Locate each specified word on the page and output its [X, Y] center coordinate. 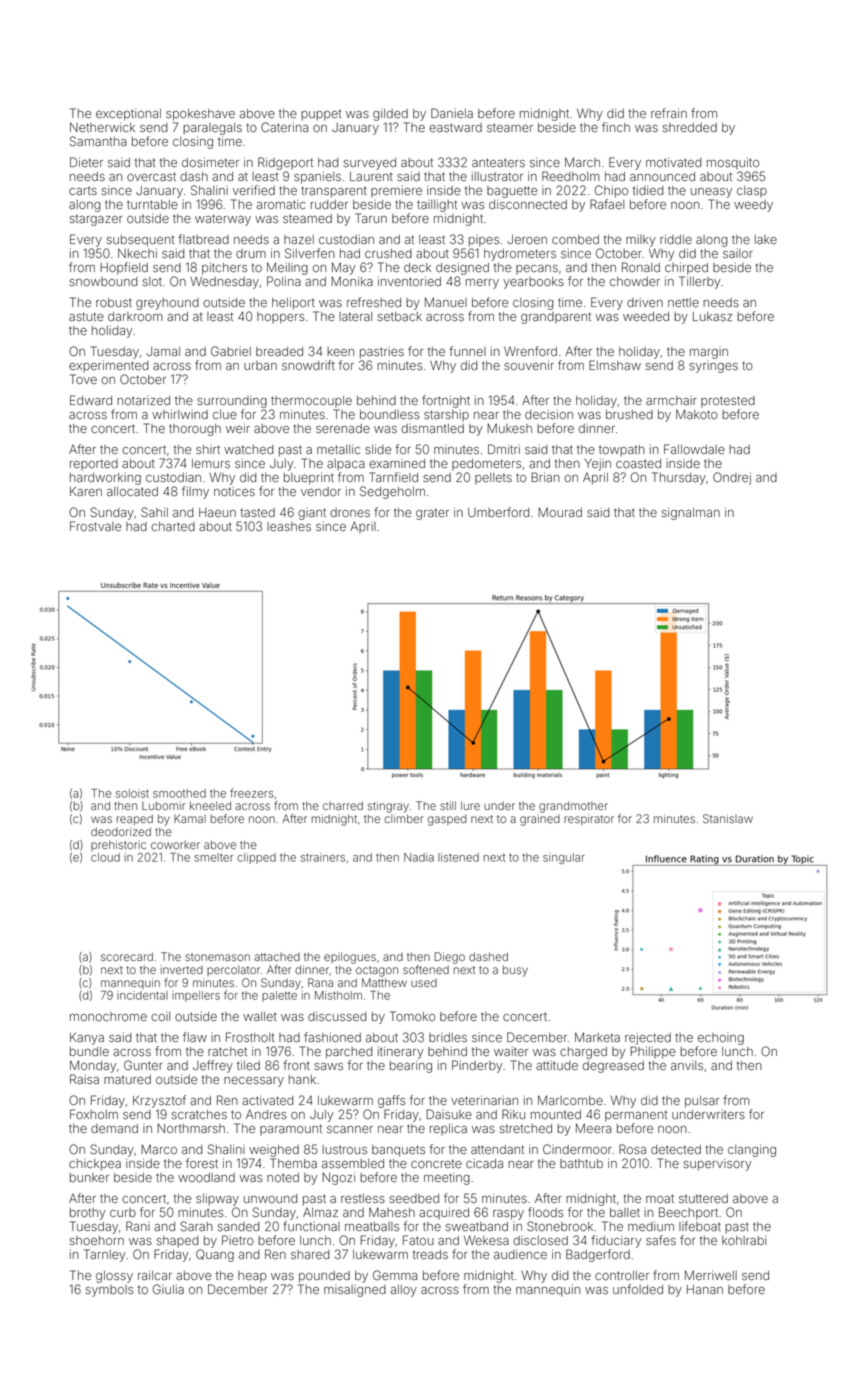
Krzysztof [159, 1101]
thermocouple [311, 402]
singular [564, 858]
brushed [629, 414]
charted [173, 526]
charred [343, 805]
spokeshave [200, 115]
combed [575, 239]
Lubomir [163, 805]
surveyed [370, 164]
